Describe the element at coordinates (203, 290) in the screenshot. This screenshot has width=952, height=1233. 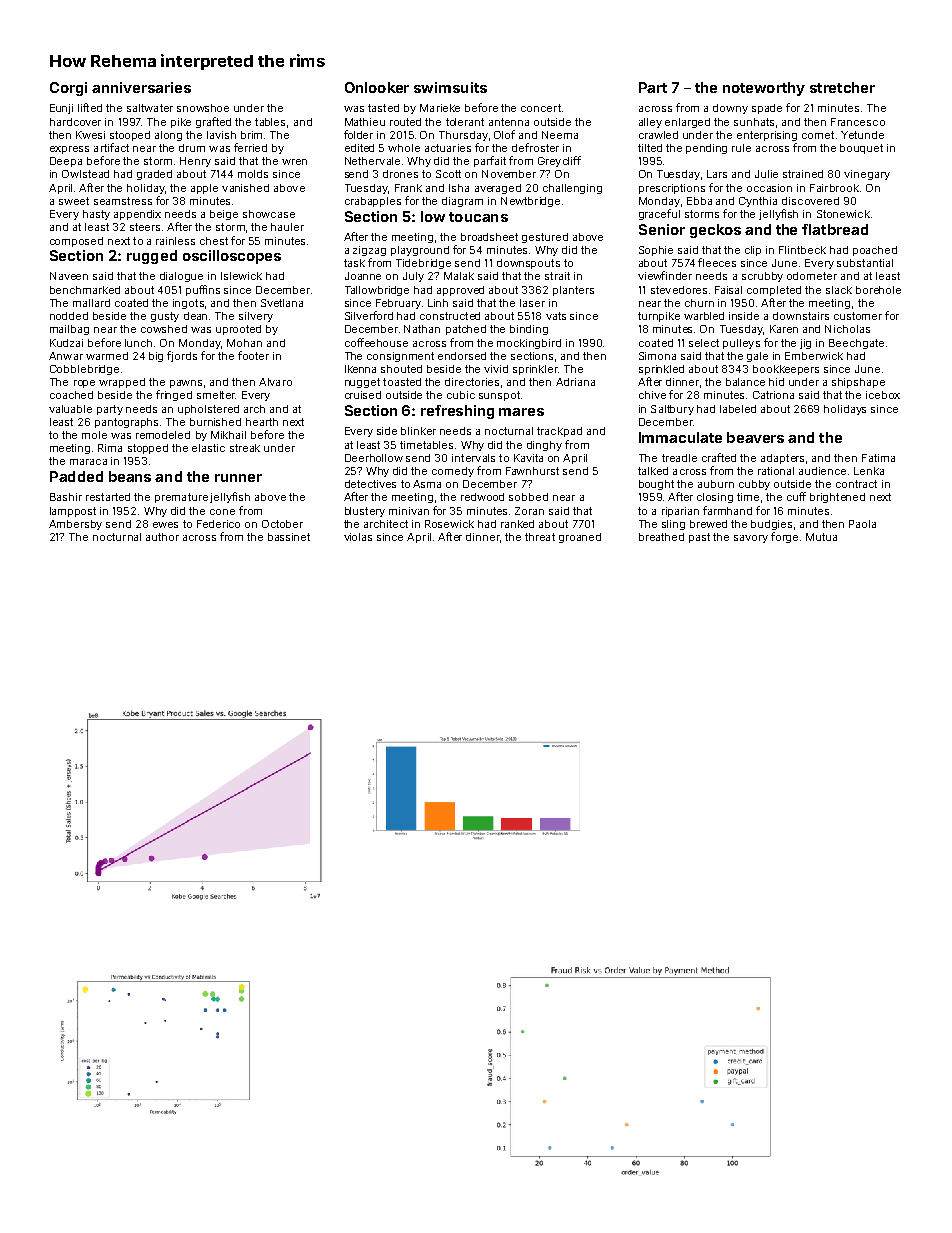
I see `puffins` at that location.
